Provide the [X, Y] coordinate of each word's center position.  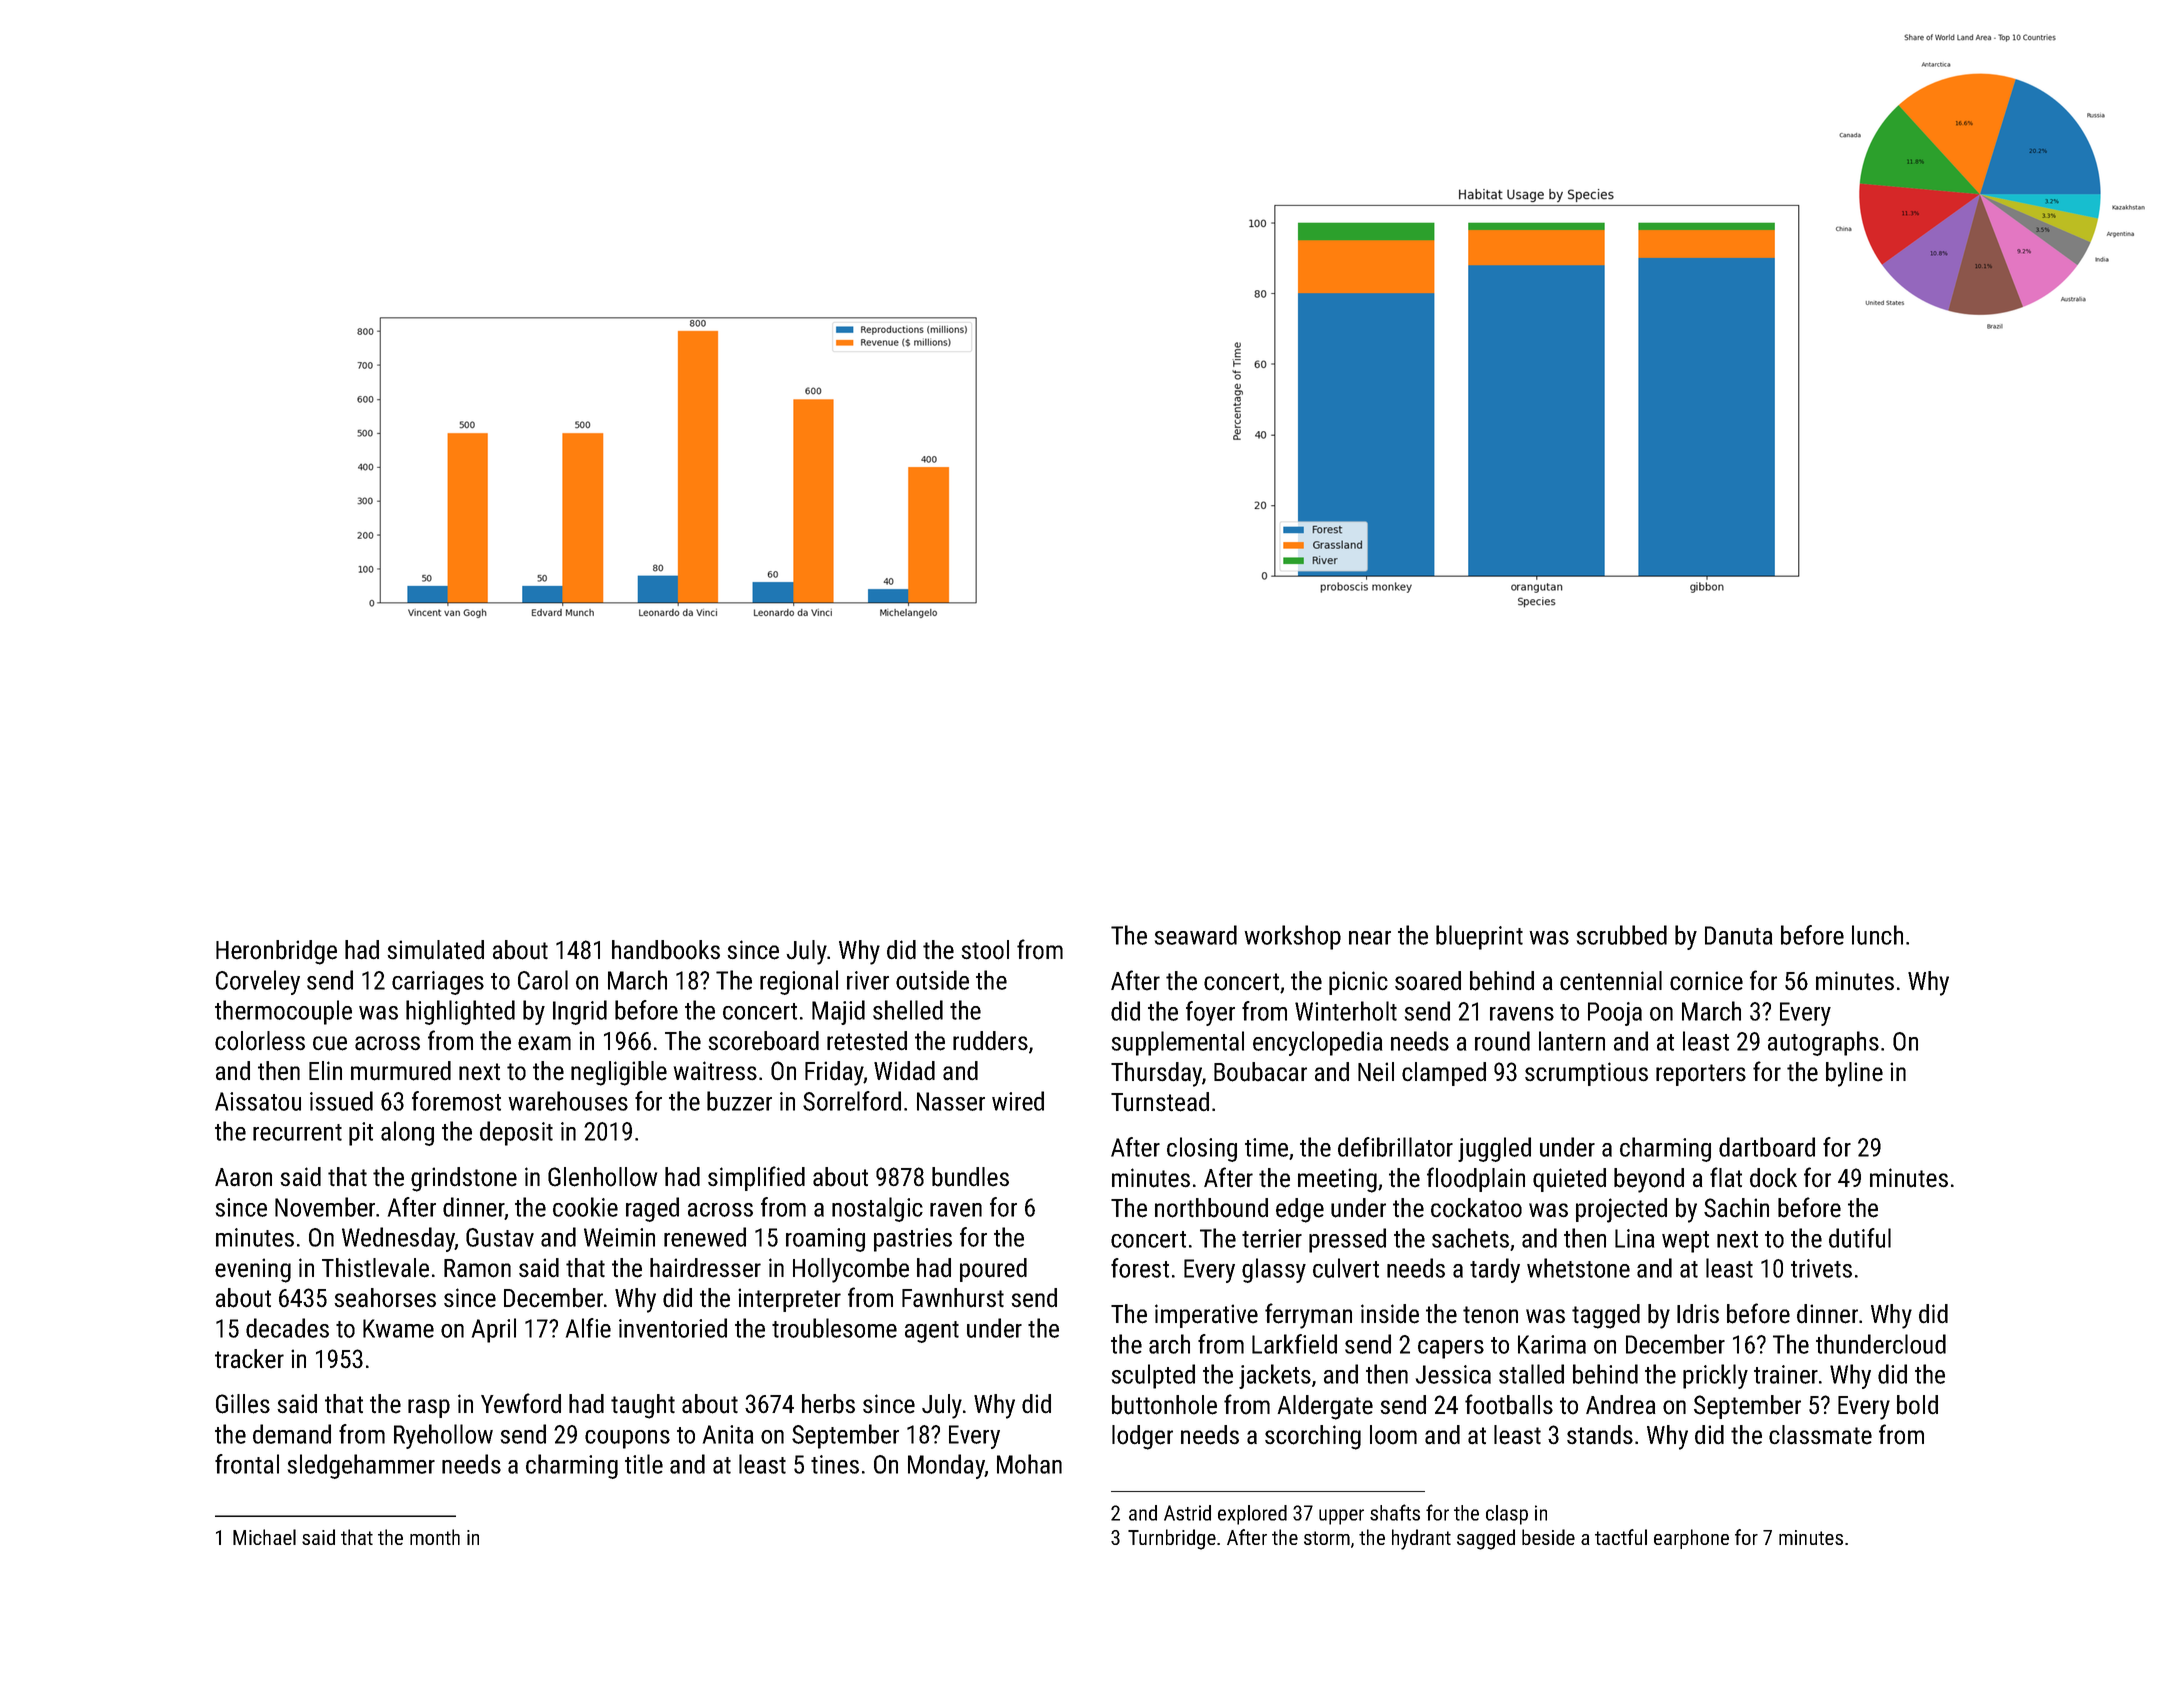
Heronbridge [276, 952]
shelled [908, 1010]
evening [253, 1270]
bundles [970, 1177]
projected [1621, 1210]
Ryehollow [443, 1436]
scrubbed [1622, 935]
